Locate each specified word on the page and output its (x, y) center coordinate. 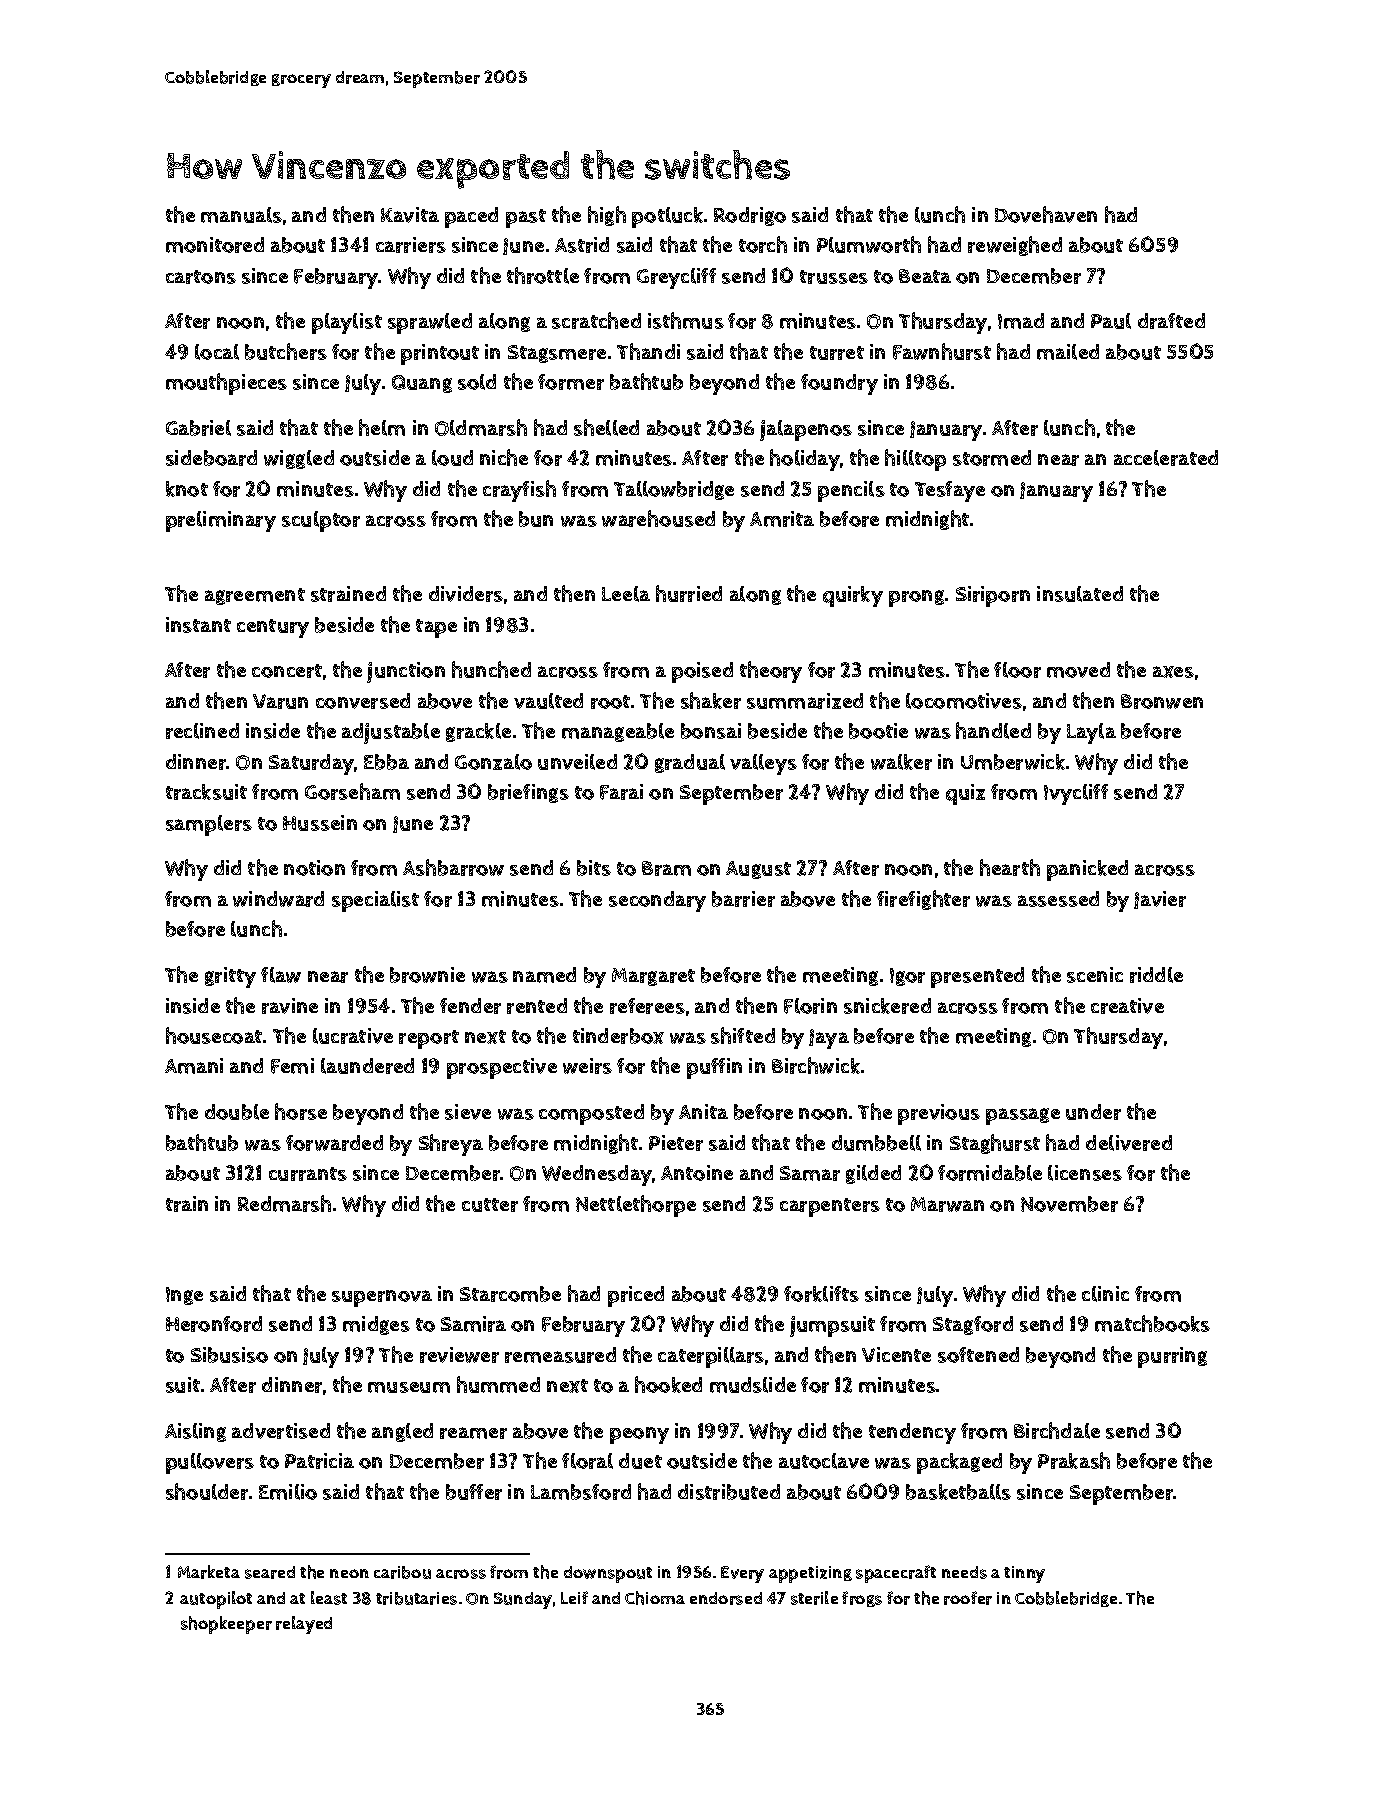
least (329, 1598)
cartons (201, 277)
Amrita (782, 519)
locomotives (964, 701)
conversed (363, 701)
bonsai (711, 731)
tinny (1024, 1574)
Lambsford (581, 1492)
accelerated (1166, 458)
